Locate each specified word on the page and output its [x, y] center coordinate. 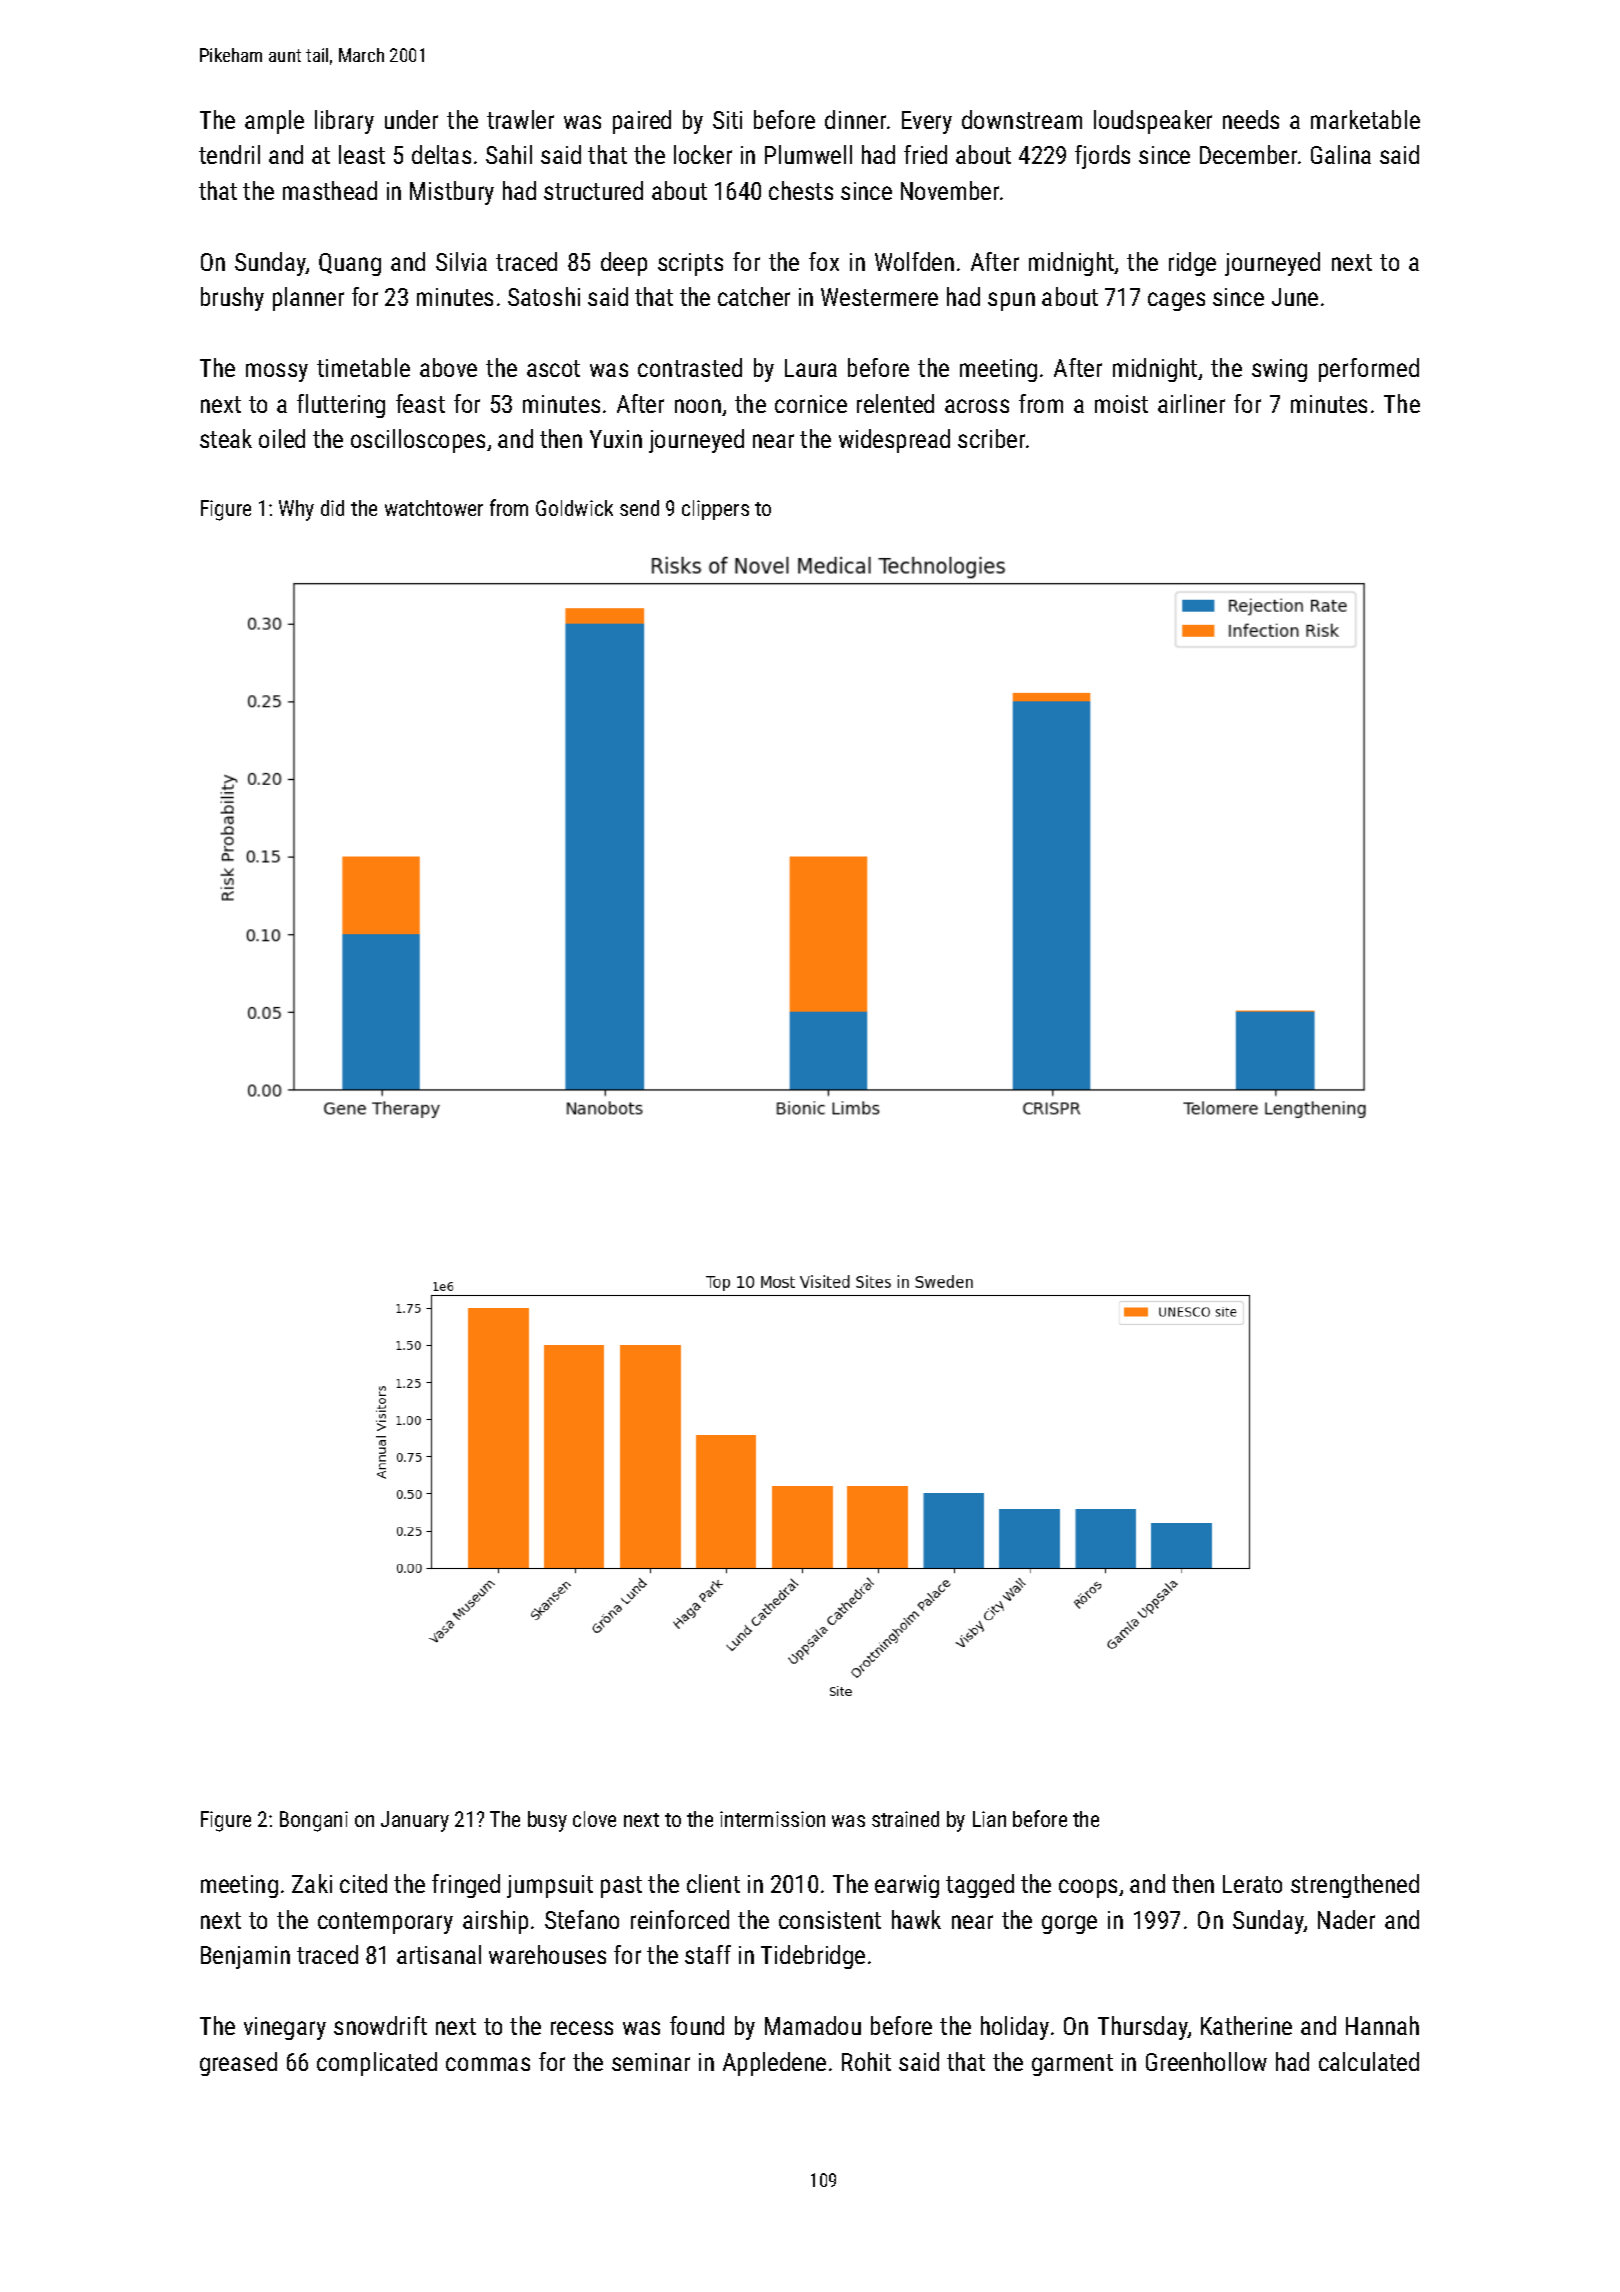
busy [547, 1821]
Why [296, 510]
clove [594, 1819]
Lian [989, 1819]
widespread [894, 441]
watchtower [434, 508]
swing [1279, 370]
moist [1121, 404]
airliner [1191, 403]
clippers [715, 510]
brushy [232, 299]
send [639, 508]
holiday [1015, 2028]
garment [1072, 2065]
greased [238, 2064]
